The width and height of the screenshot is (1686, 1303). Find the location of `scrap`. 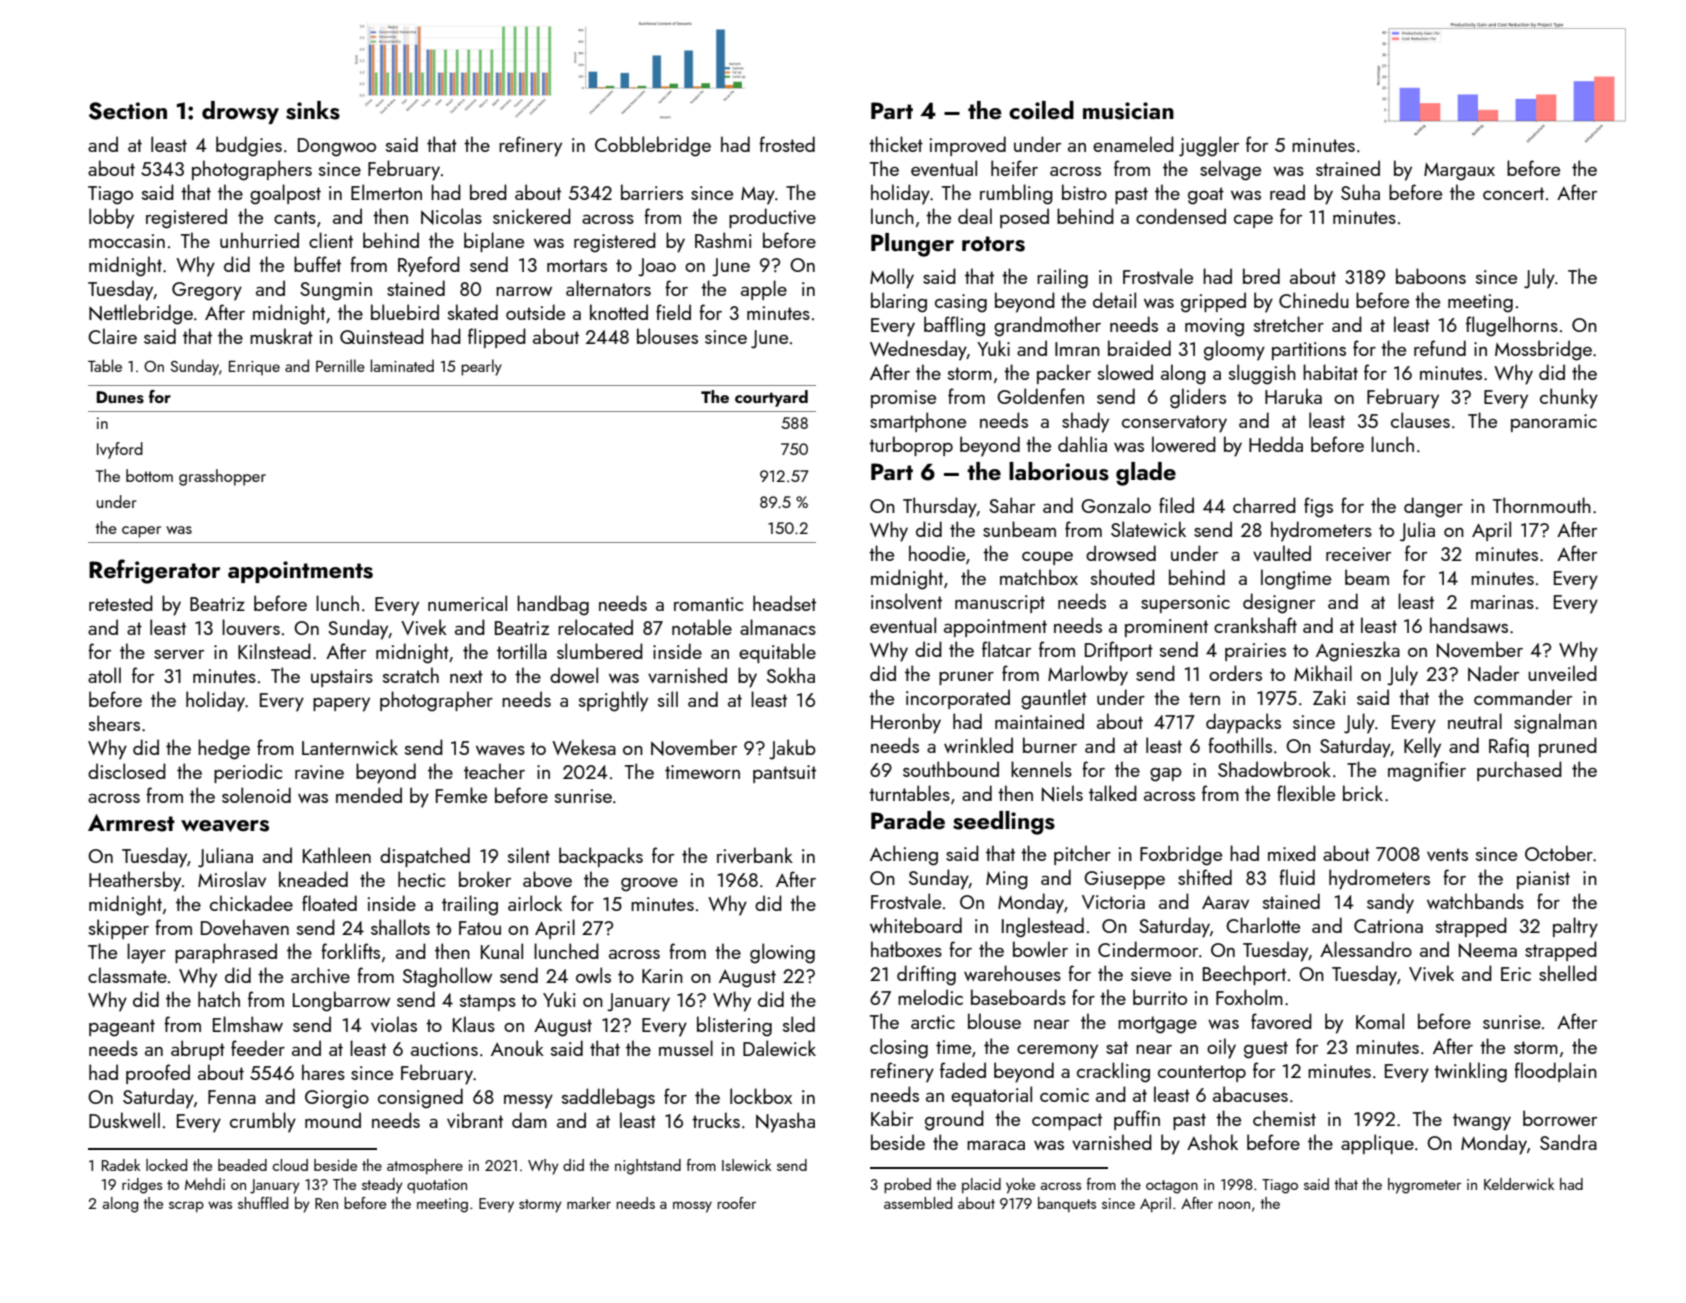

scrap is located at coordinates (186, 1206).
